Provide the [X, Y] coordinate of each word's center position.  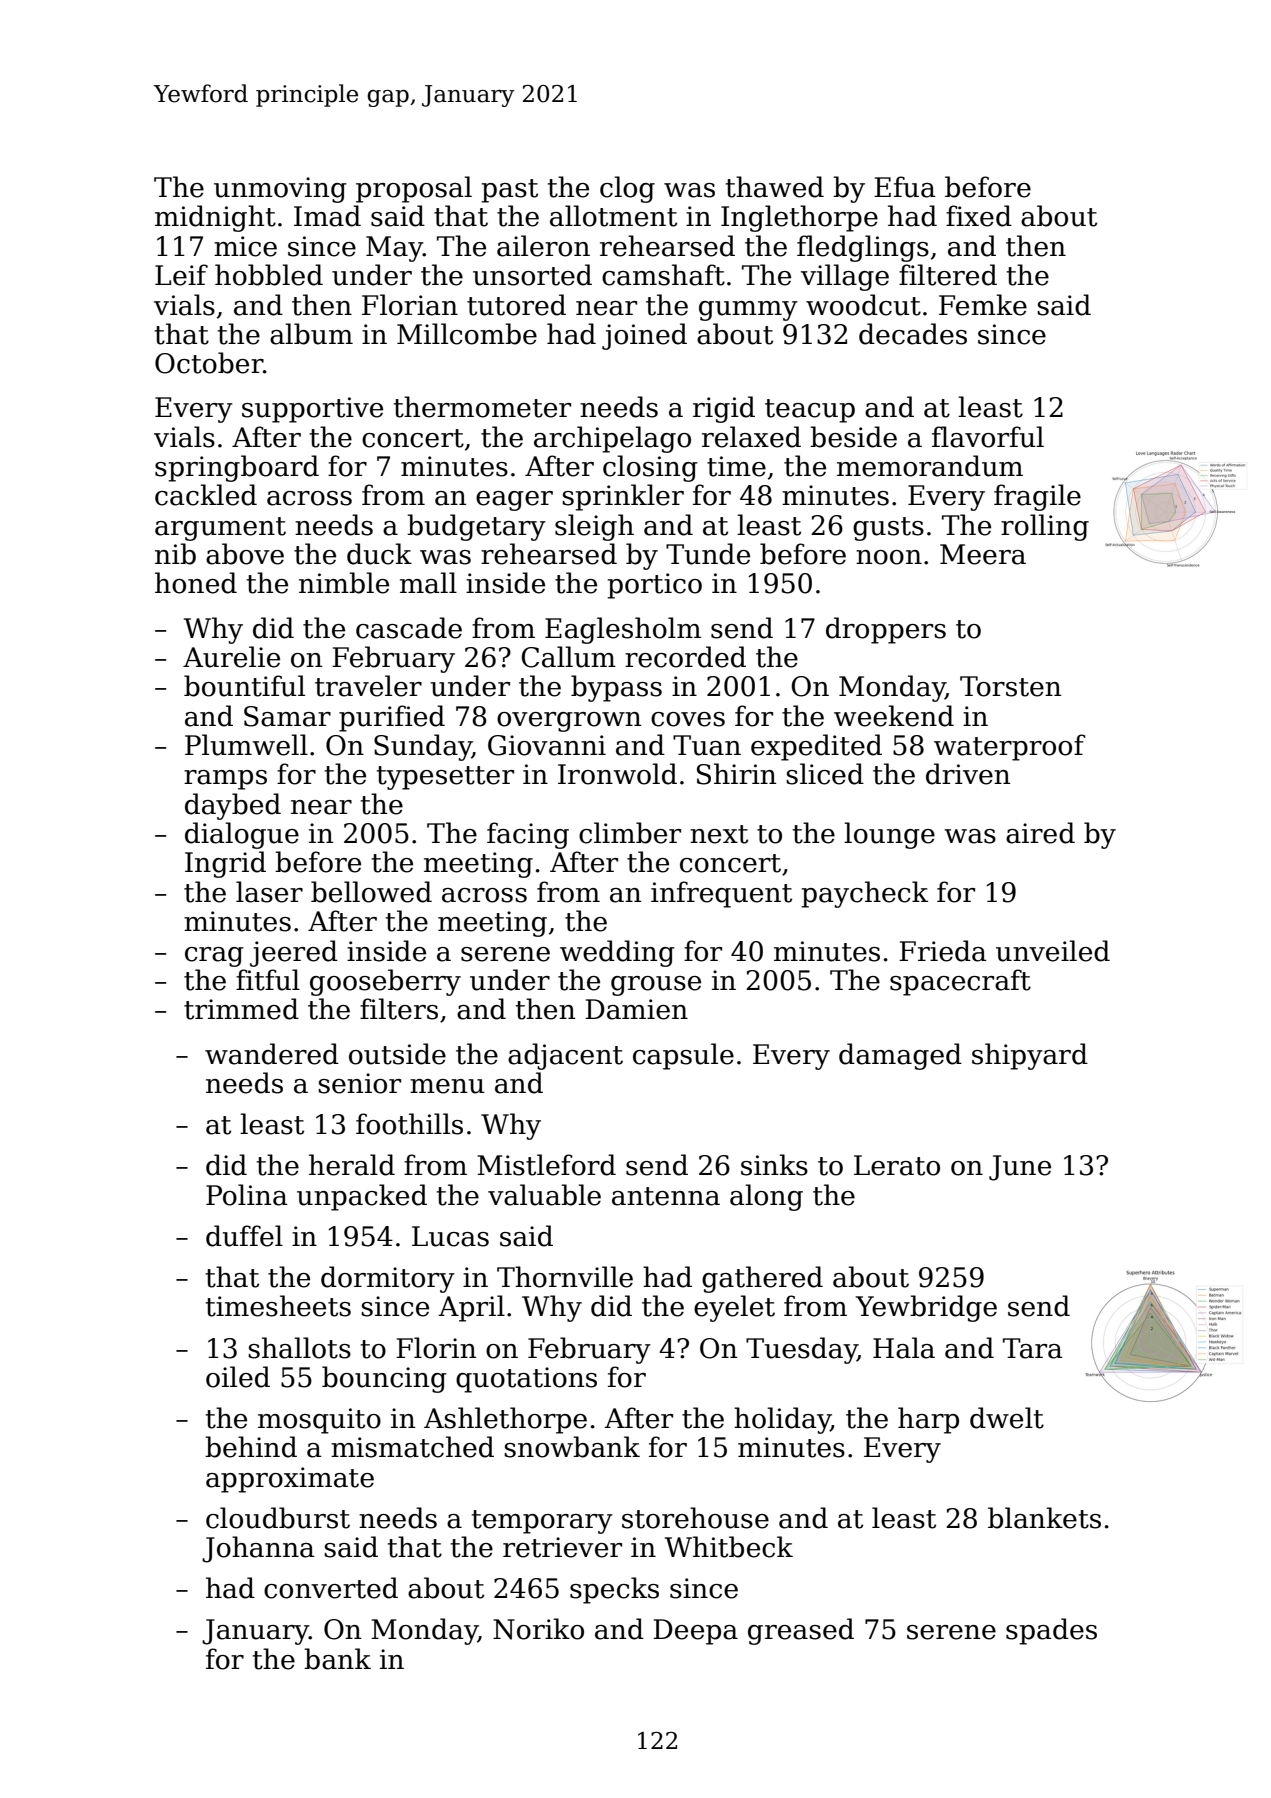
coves [688, 719]
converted [331, 1588]
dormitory [388, 1279]
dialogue [242, 835]
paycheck [864, 894]
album [311, 334]
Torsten [1010, 686]
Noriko [538, 1629]
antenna [666, 1196]
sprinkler [623, 497]
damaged [900, 1056]
